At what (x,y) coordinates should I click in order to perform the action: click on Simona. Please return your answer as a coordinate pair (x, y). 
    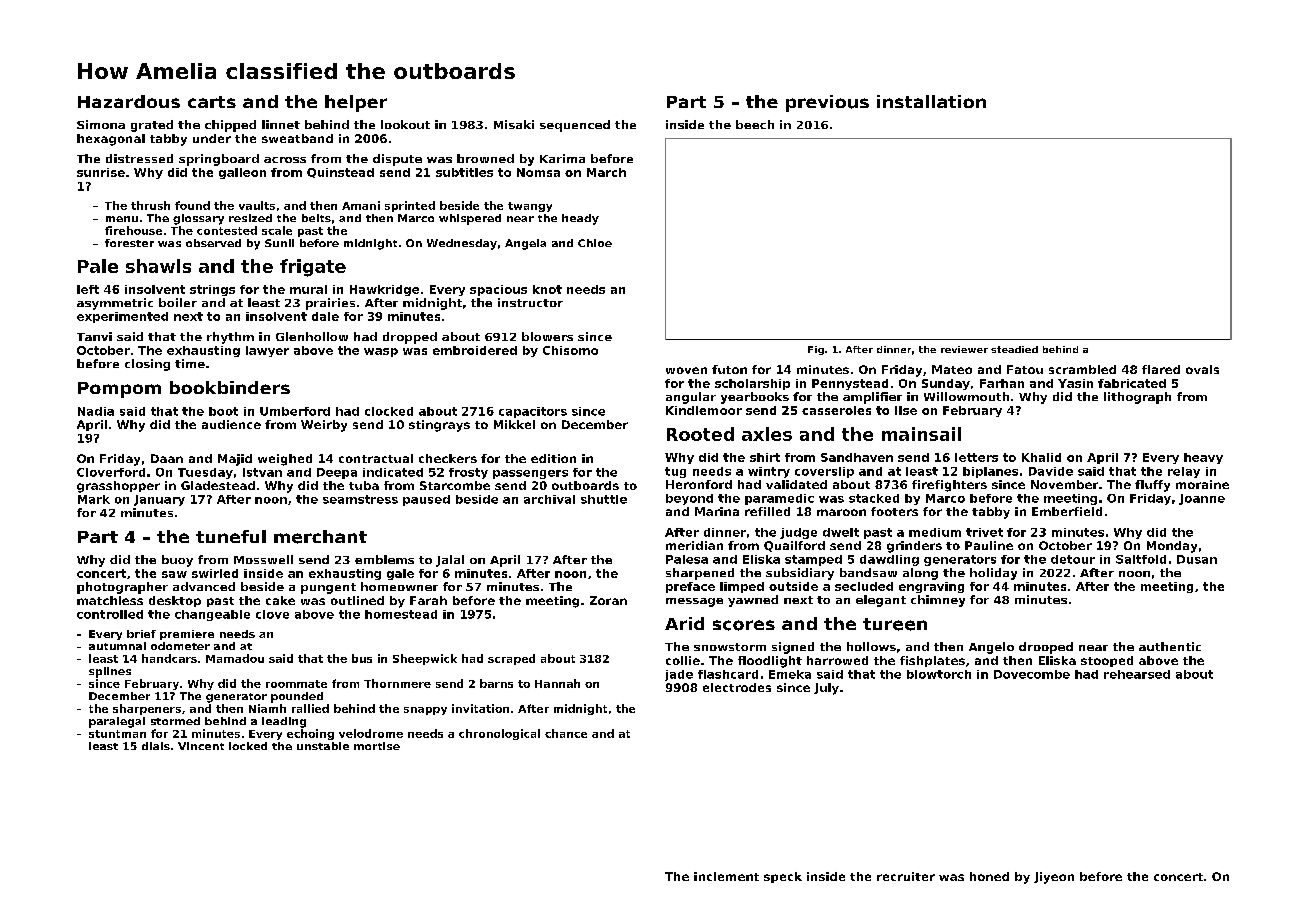
    Looking at the image, I should click on (101, 124).
